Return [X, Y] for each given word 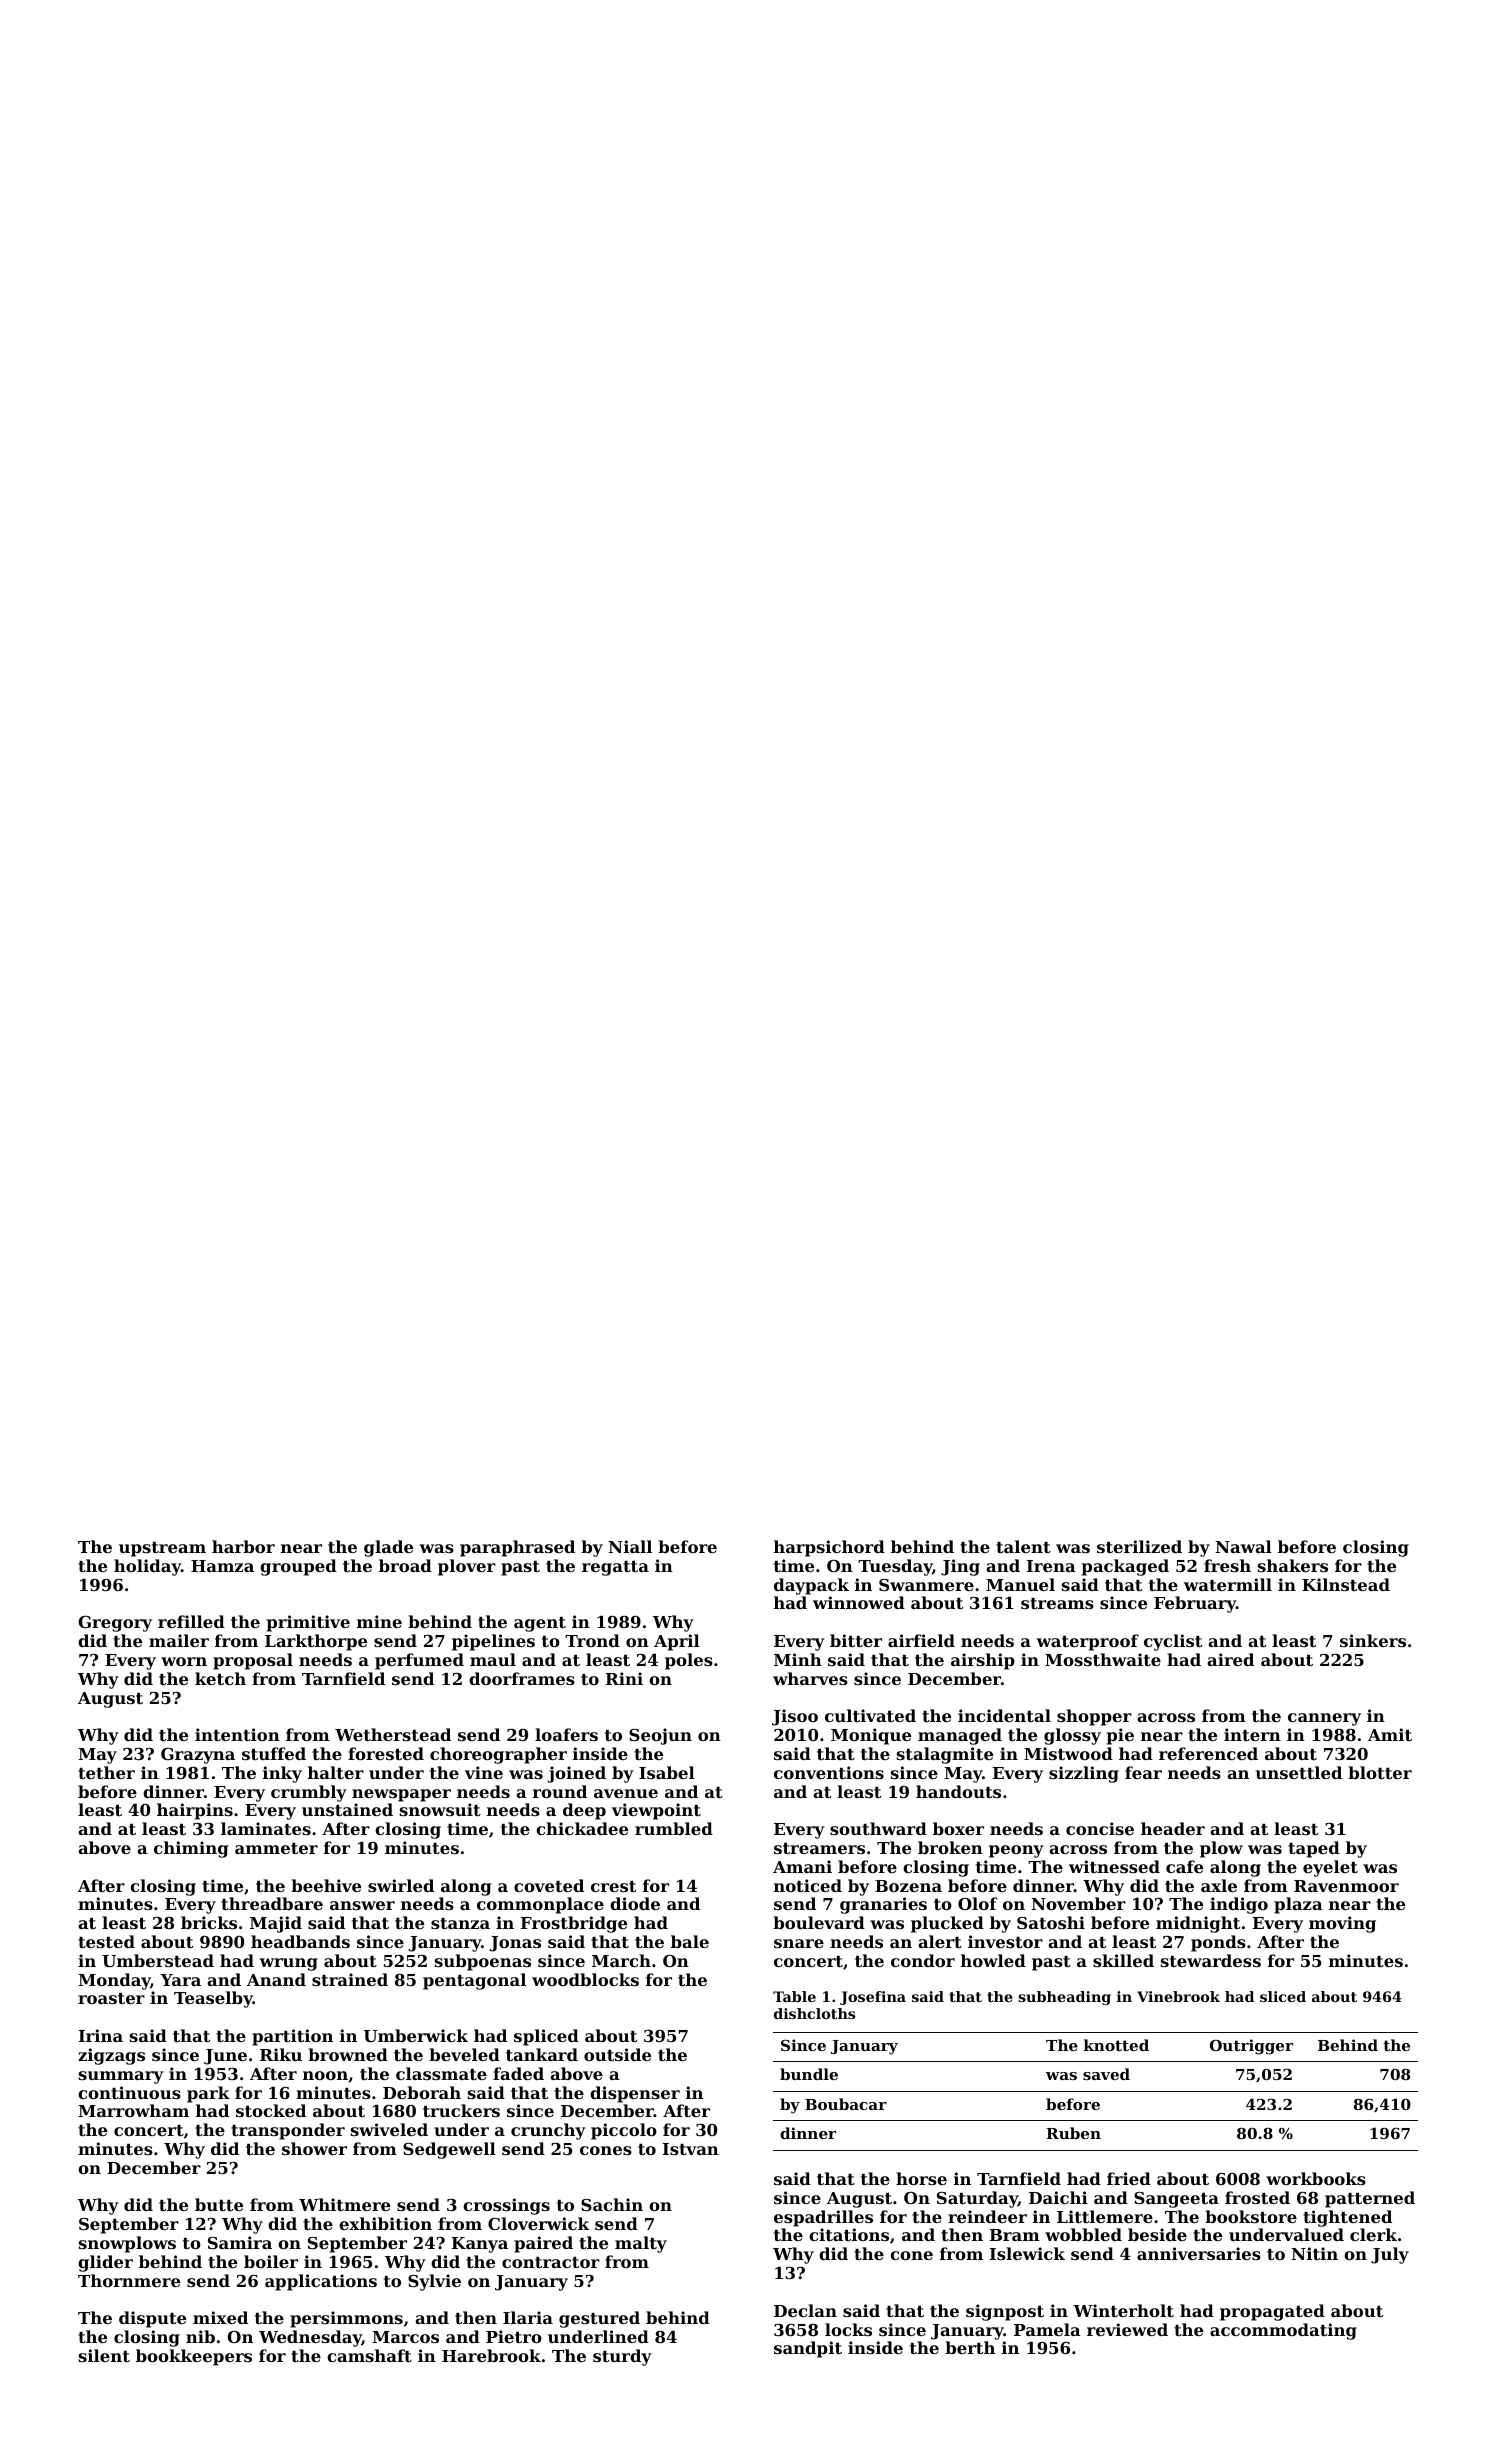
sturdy [622, 2357]
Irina [101, 2035]
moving [1342, 1924]
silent [104, 2355]
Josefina [873, 1998]
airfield [921, 1640]
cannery [1324, 1719]
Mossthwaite [1103, 1659]
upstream [162, 1549]
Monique [871, 1736]
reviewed [1127, 2329]
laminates [266, 1828]
